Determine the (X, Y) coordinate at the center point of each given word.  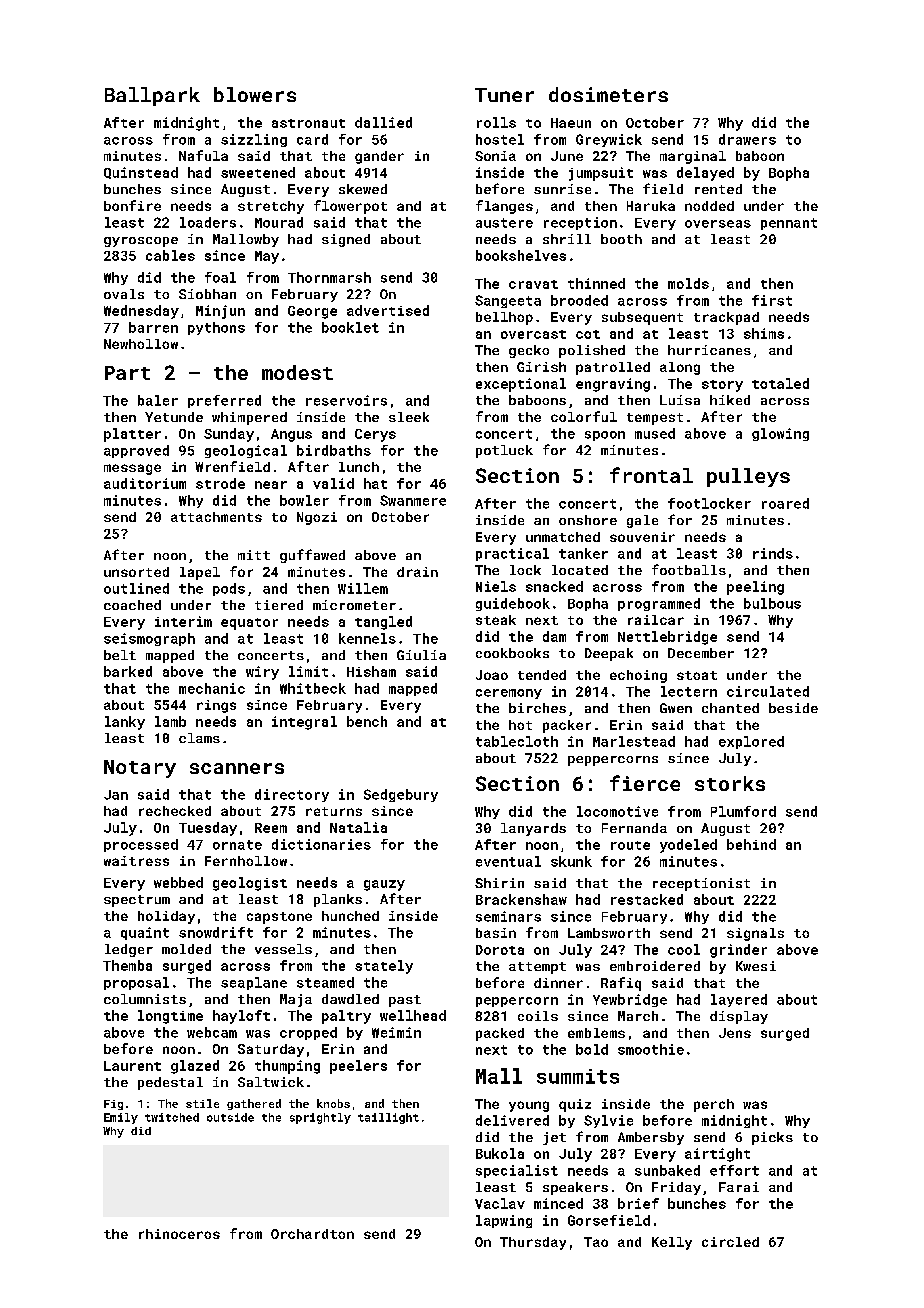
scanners (237, 768)
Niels (496, 586)
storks (730, 783)
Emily (121, 1118)
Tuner (504, 95)
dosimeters (608, 94)
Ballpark (152, 96)
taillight (388, 1118)
